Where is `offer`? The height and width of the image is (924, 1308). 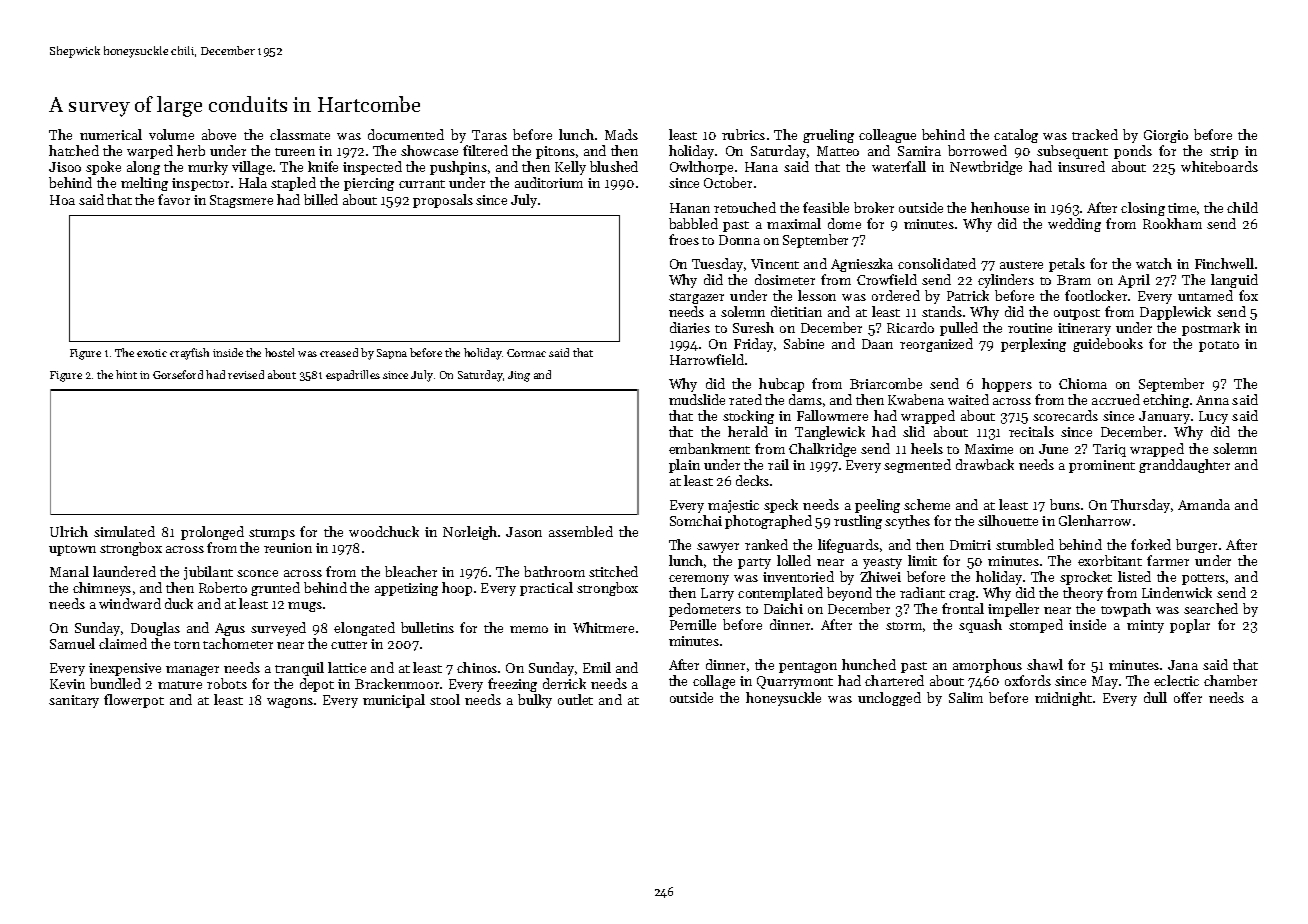
offer is located at coordinates (1188, 697).
